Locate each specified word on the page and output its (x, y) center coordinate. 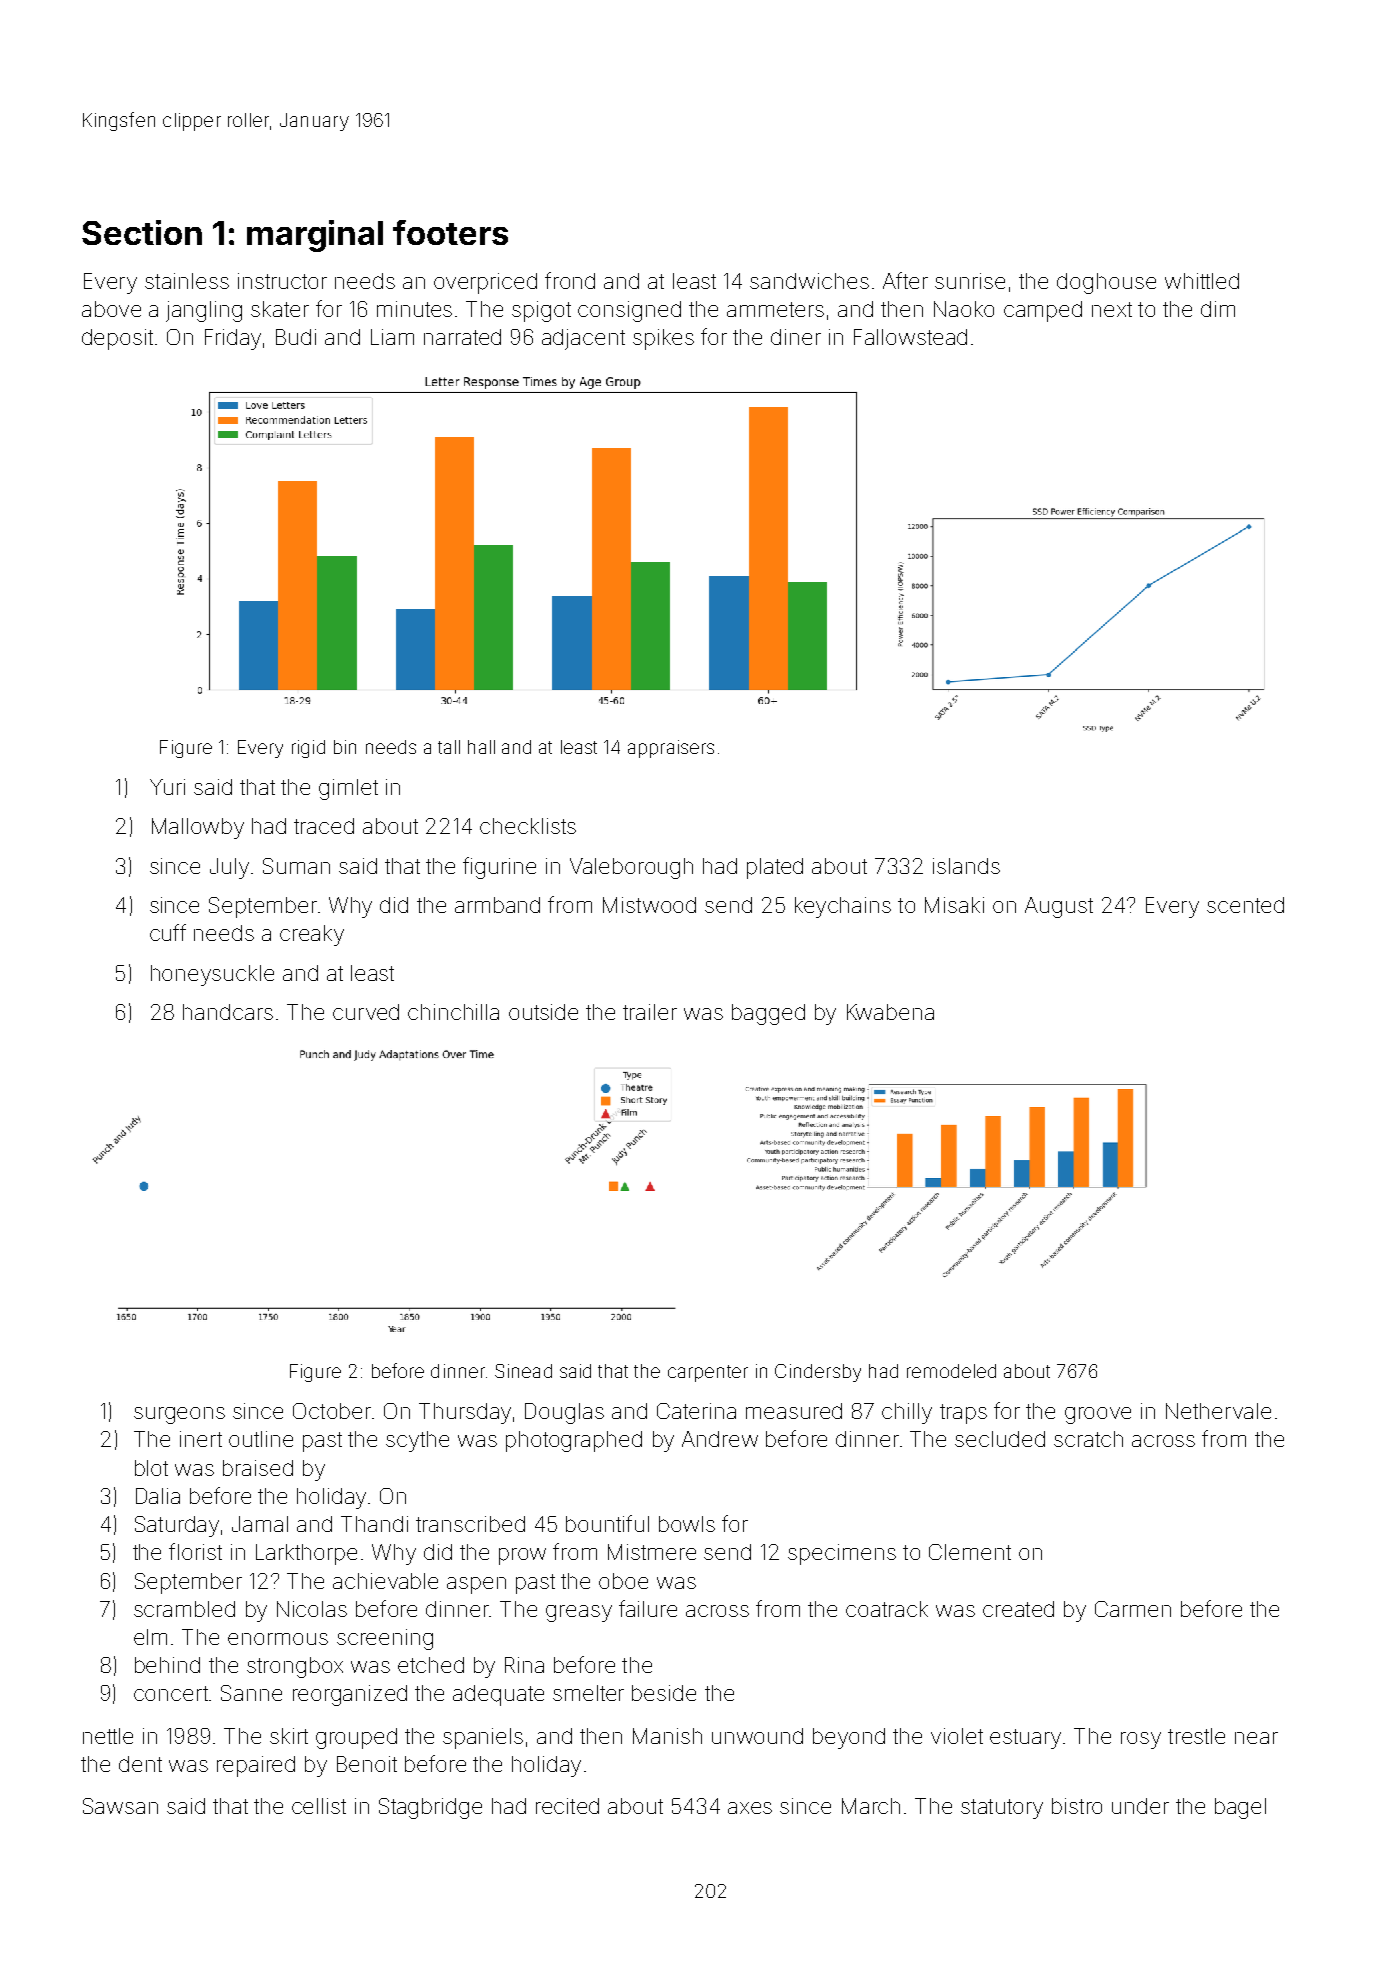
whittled (1202, 281)
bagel (1240, 1808)
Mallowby (198, 828)
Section (142, 232)
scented (1245, 905)
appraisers (671, 749)
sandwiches (809, 281)
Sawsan (120, 1806)
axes (750, 1808)
